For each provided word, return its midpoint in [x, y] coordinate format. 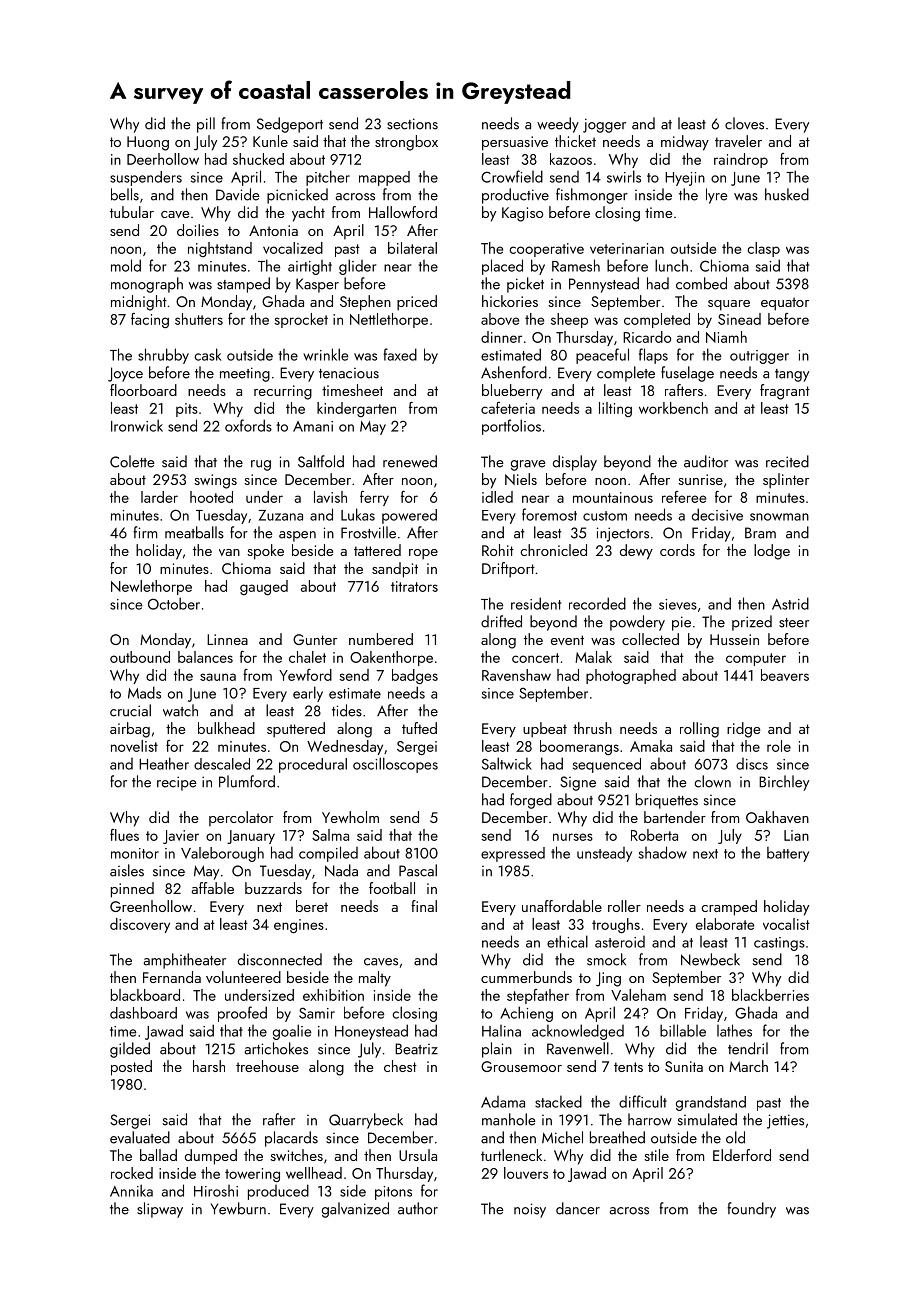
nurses [573, 837]
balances [205, 657]
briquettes [667, 801]
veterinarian [627, 248]
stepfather [538, 996]
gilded [130, 1050]
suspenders [146, 178]
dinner [501, 337]
